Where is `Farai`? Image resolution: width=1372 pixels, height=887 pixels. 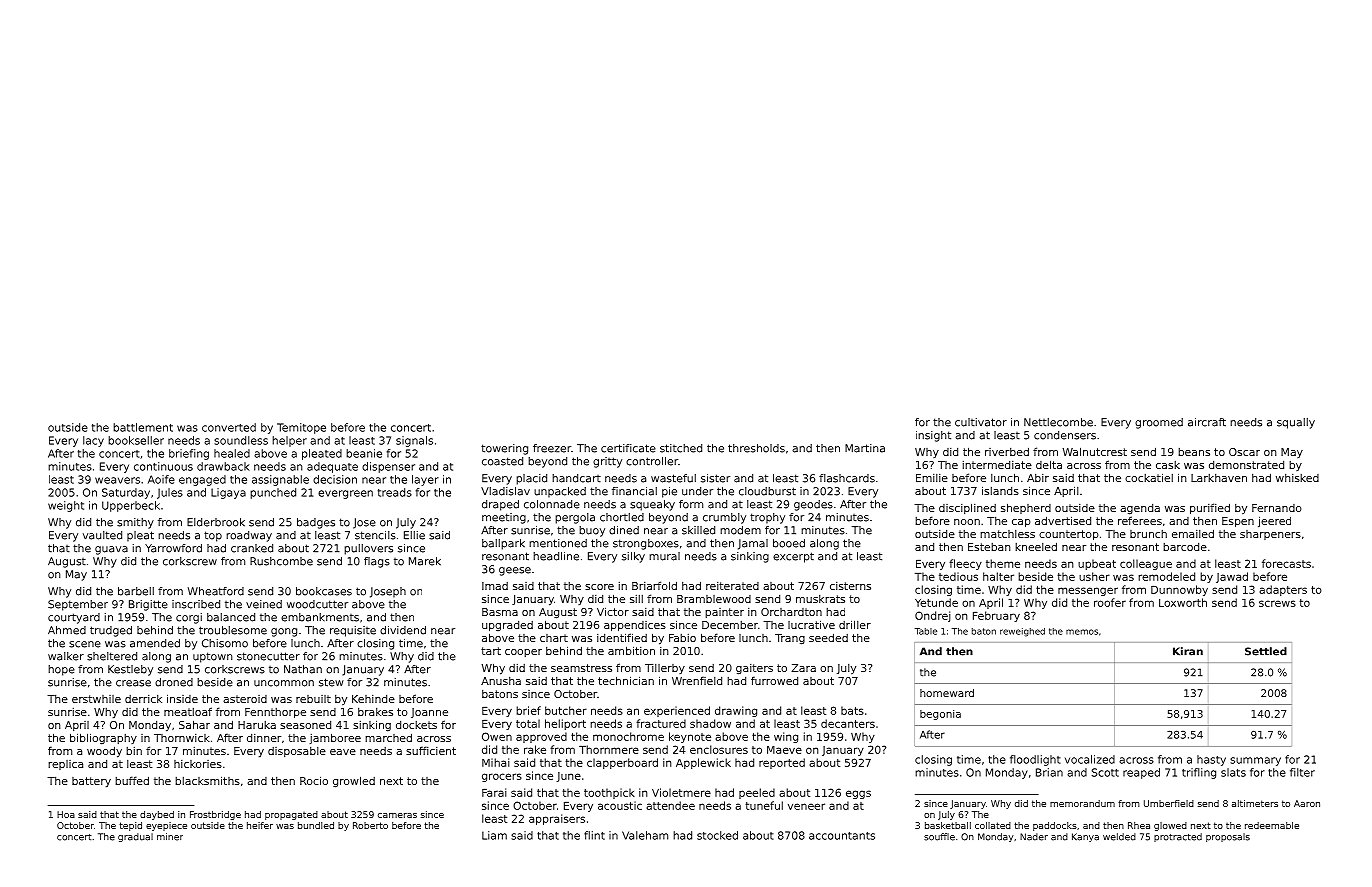 Farai is located at coordinates (494, 792).
